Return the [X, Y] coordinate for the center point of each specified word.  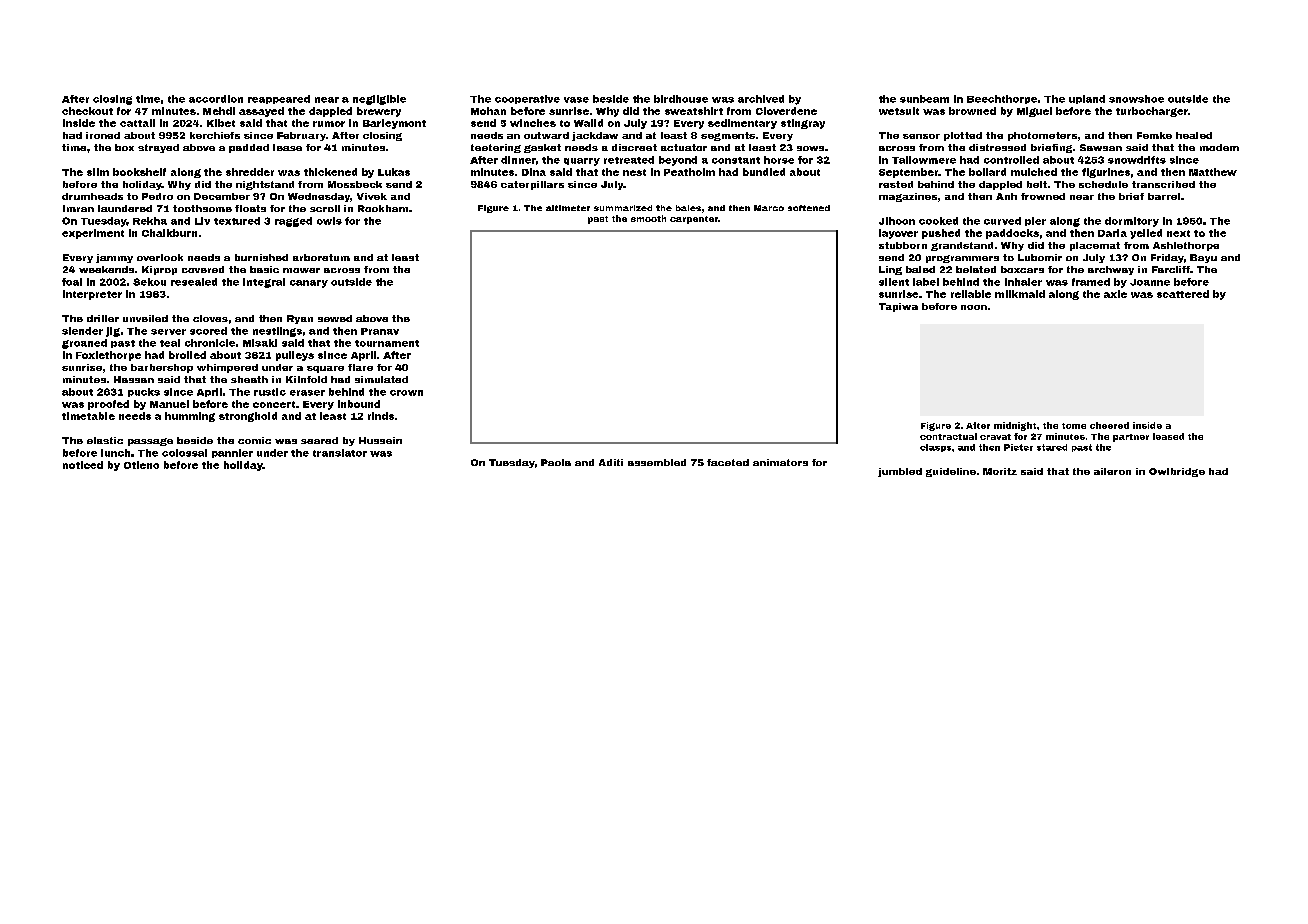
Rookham [383, 208]
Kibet [221, 123]
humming [190, 417]
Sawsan [1101, 147]
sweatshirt [694, 111]
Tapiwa [898, 307]
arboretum [321, 257]
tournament [387, 343]
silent [894, 282]
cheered [1109, 425]
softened [809, 208]
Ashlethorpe [1186, 246]
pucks [144, 392]
